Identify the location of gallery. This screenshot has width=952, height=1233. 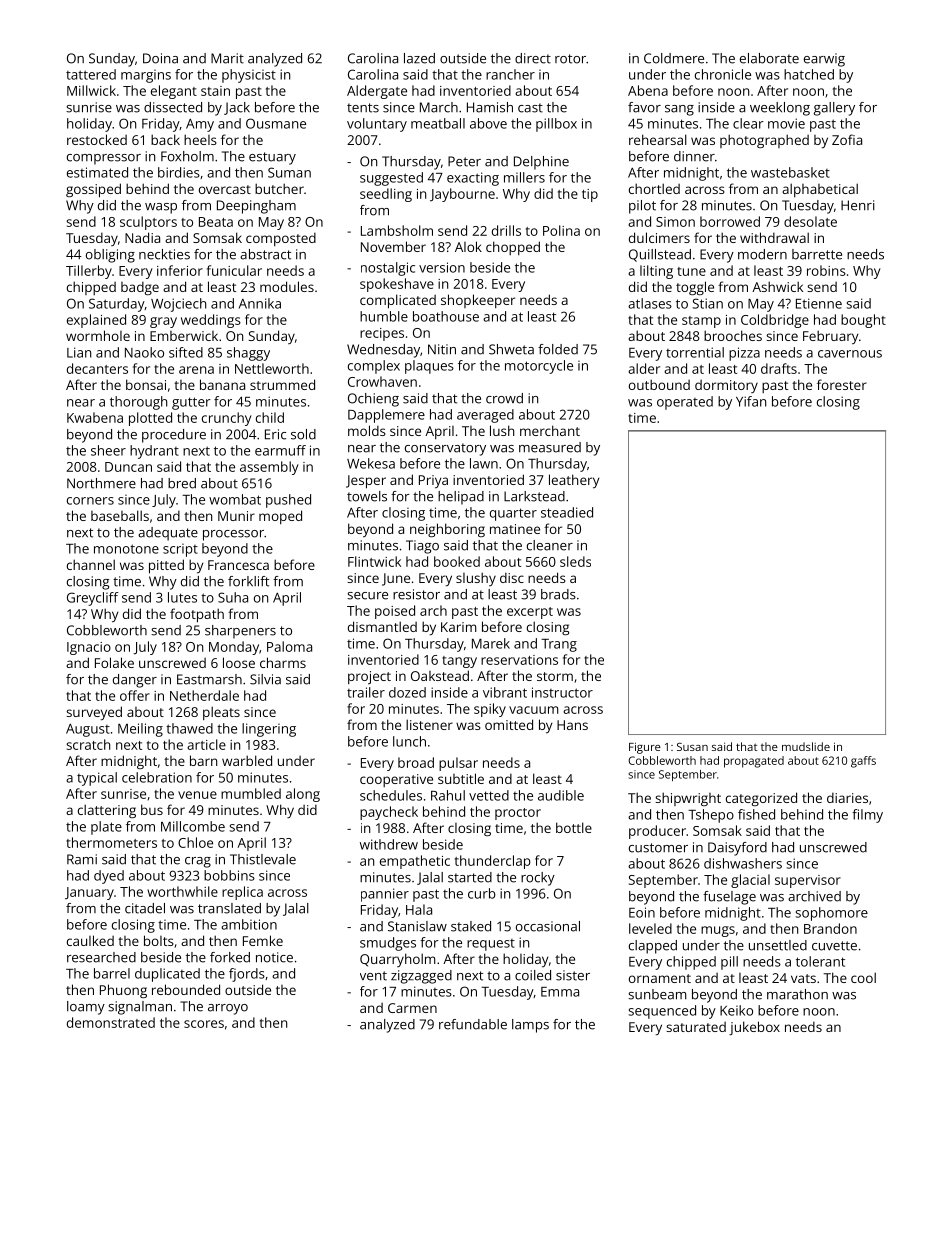
(834, 109).
